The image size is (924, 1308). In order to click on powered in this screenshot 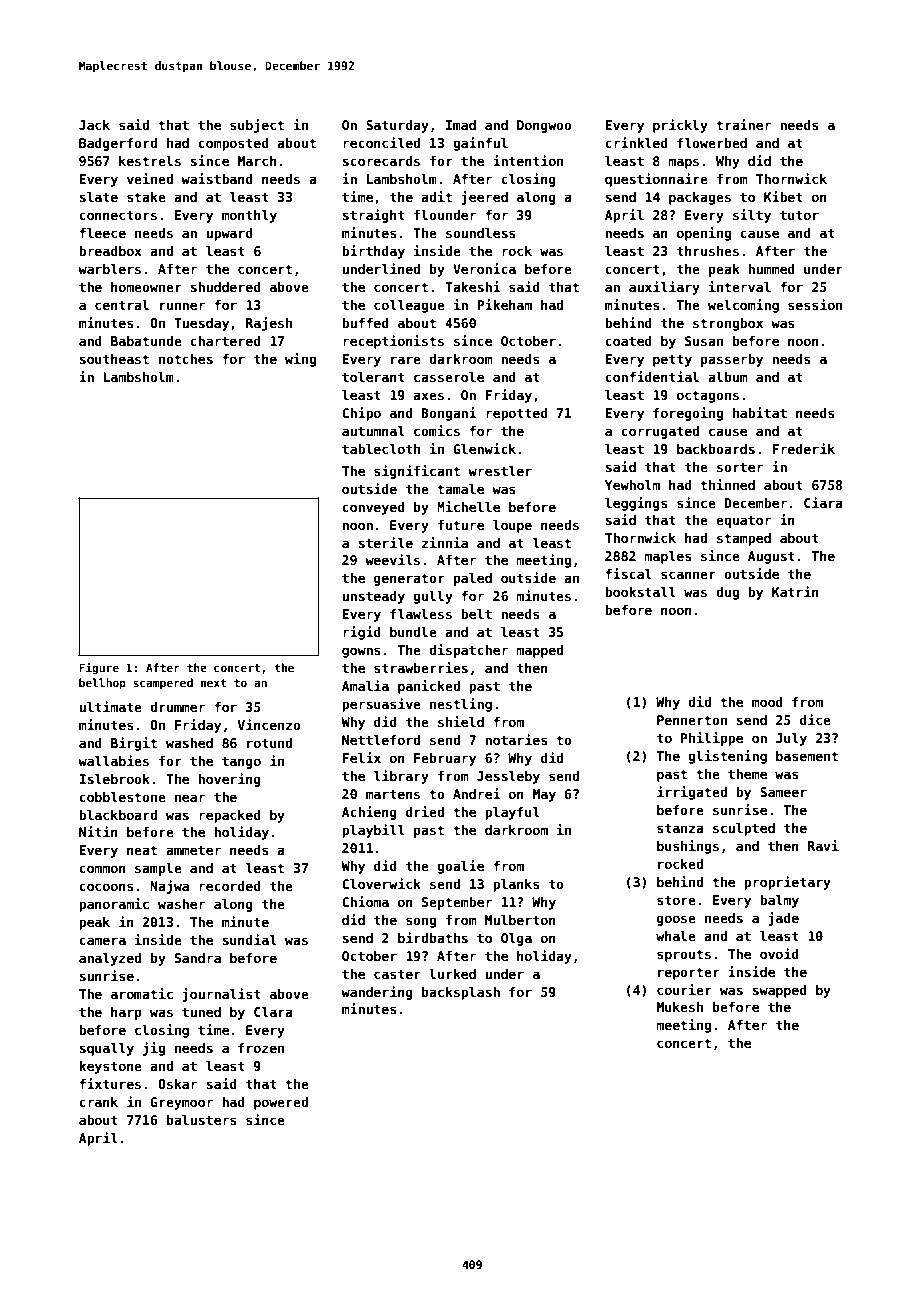, I will do `click(281, 1103)`.
